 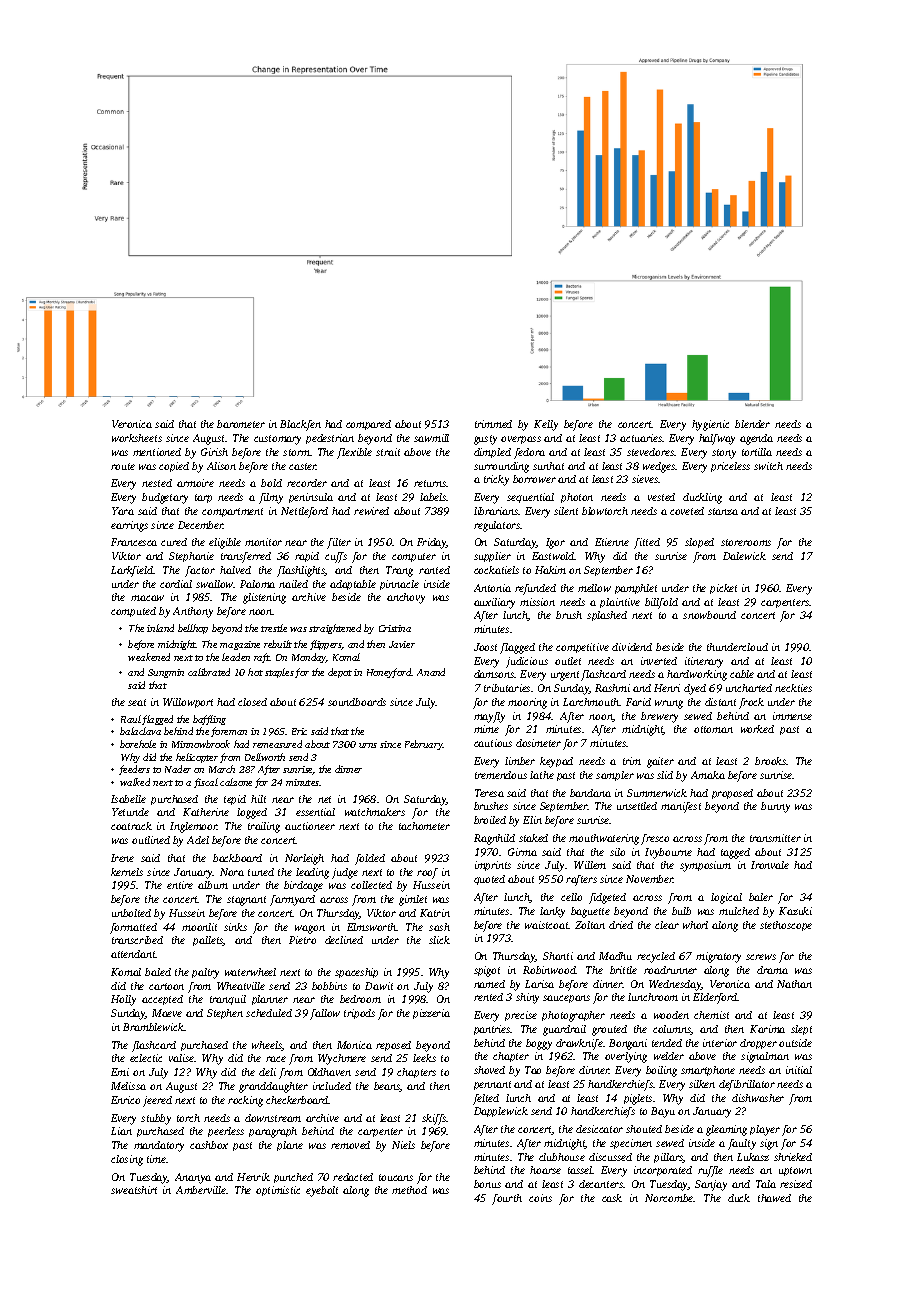 I want to click on strait, so click(x=388, y=452).
